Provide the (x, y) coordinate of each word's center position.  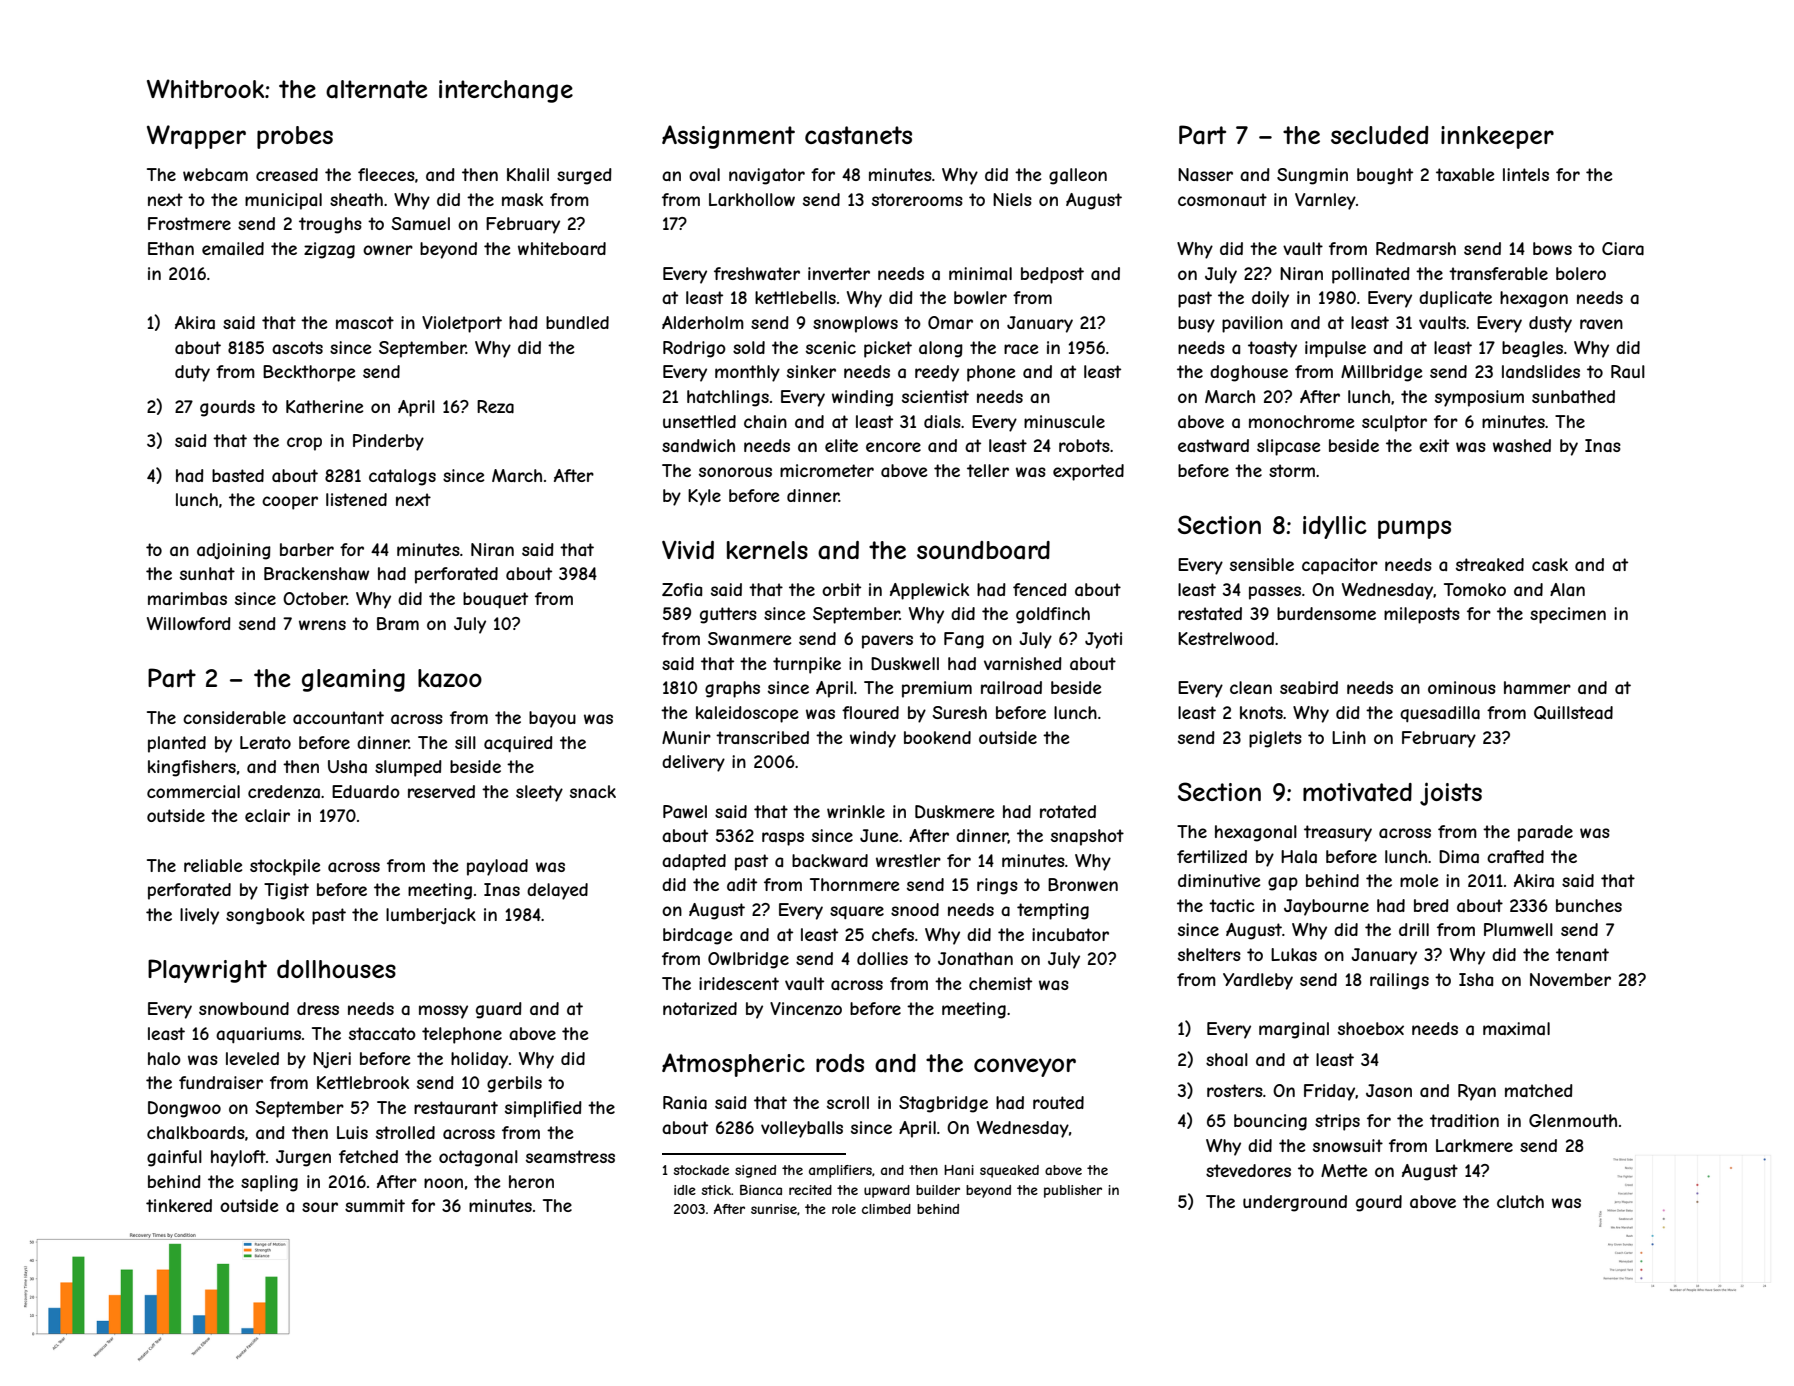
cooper (290, 503)
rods (840, 1063)
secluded (1379, 135)
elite (841, 445)
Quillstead (1573, 713)
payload (497, 867)
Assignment (728, 137)
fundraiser (221, 1082)
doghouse (1249, 373)
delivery (693, 763)
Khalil (528, 174)
